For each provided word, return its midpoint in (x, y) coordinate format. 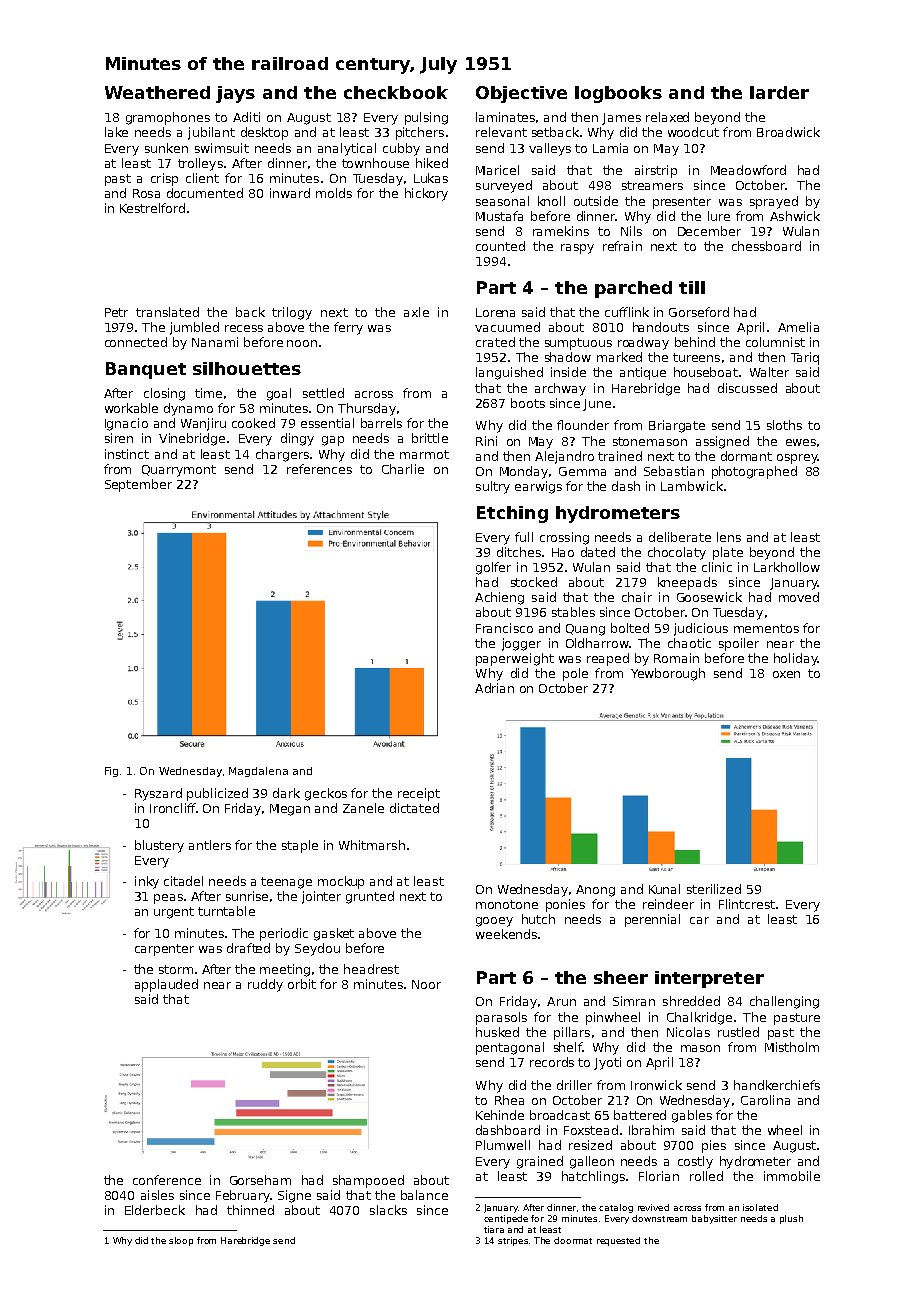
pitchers (420, 133)
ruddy (265, 985)
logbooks (618, 94)
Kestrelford (152, 208)
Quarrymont (179, 471)
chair (637, 597)
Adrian (494, 688)
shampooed (368, 1181)
